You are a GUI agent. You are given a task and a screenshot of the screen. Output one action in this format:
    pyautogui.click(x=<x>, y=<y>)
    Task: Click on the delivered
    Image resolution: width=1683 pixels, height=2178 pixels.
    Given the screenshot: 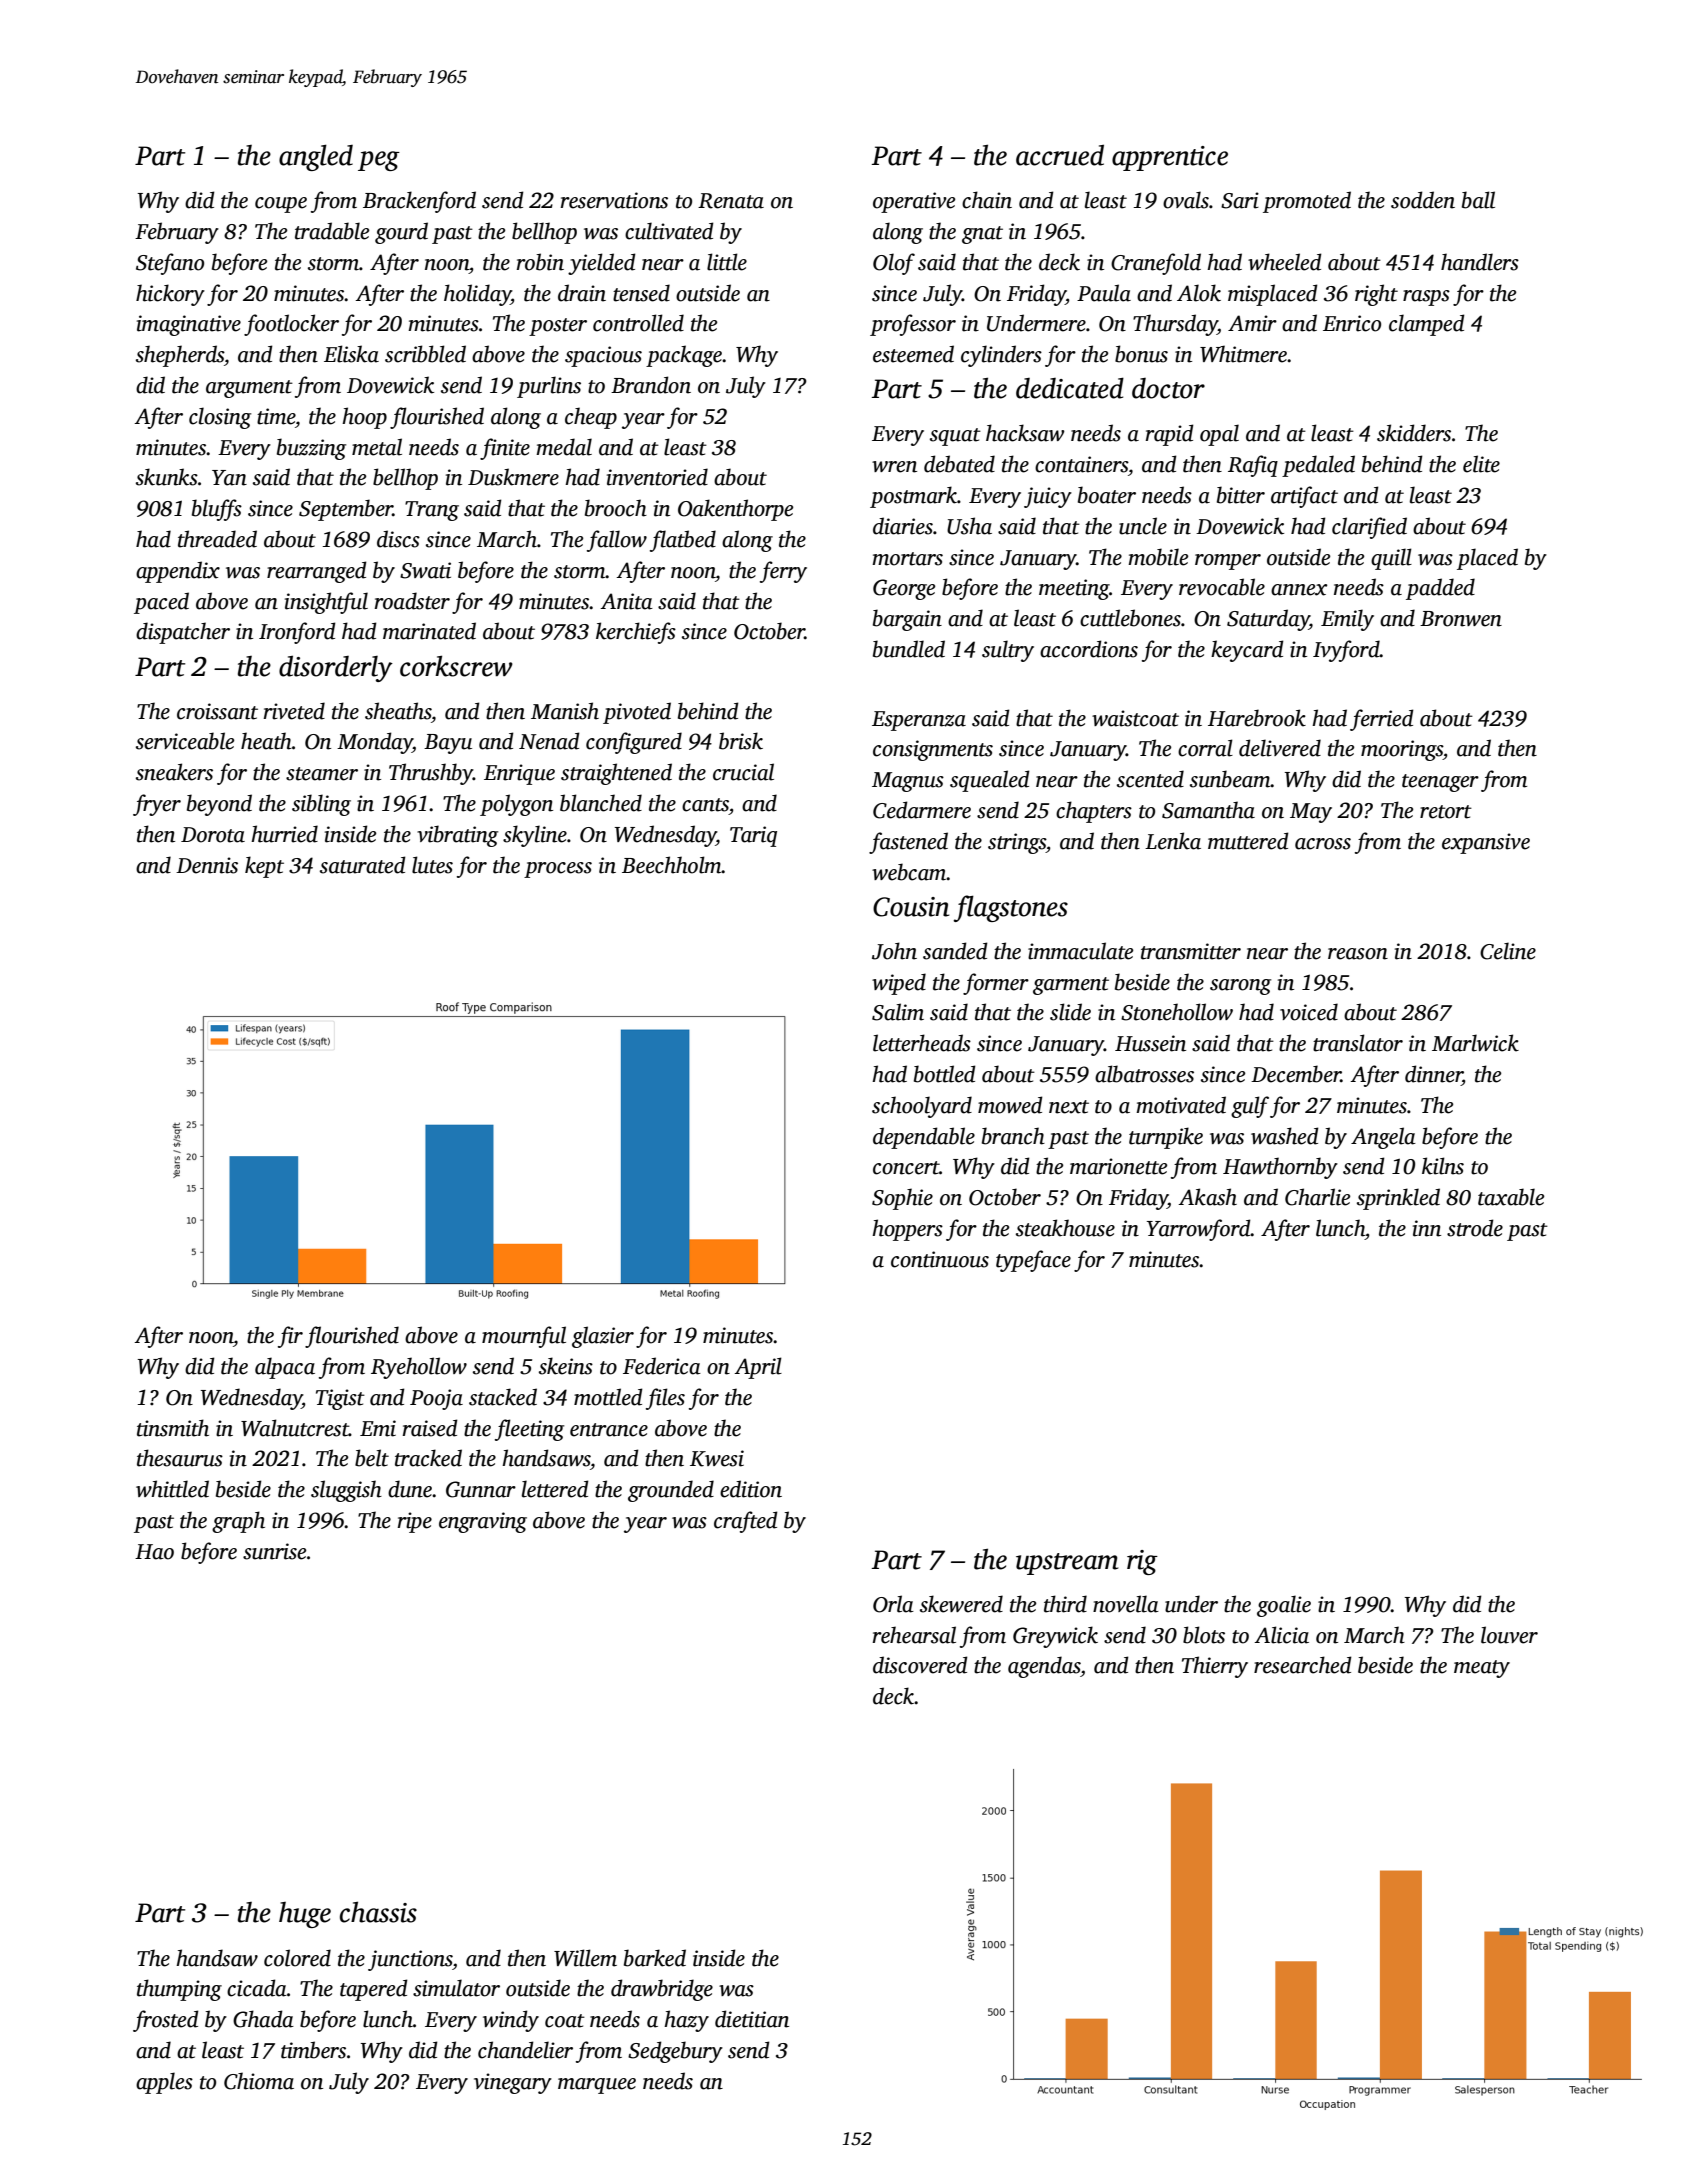 What is the action you would take?
    pyautogui.click(x=1280, y=748)
